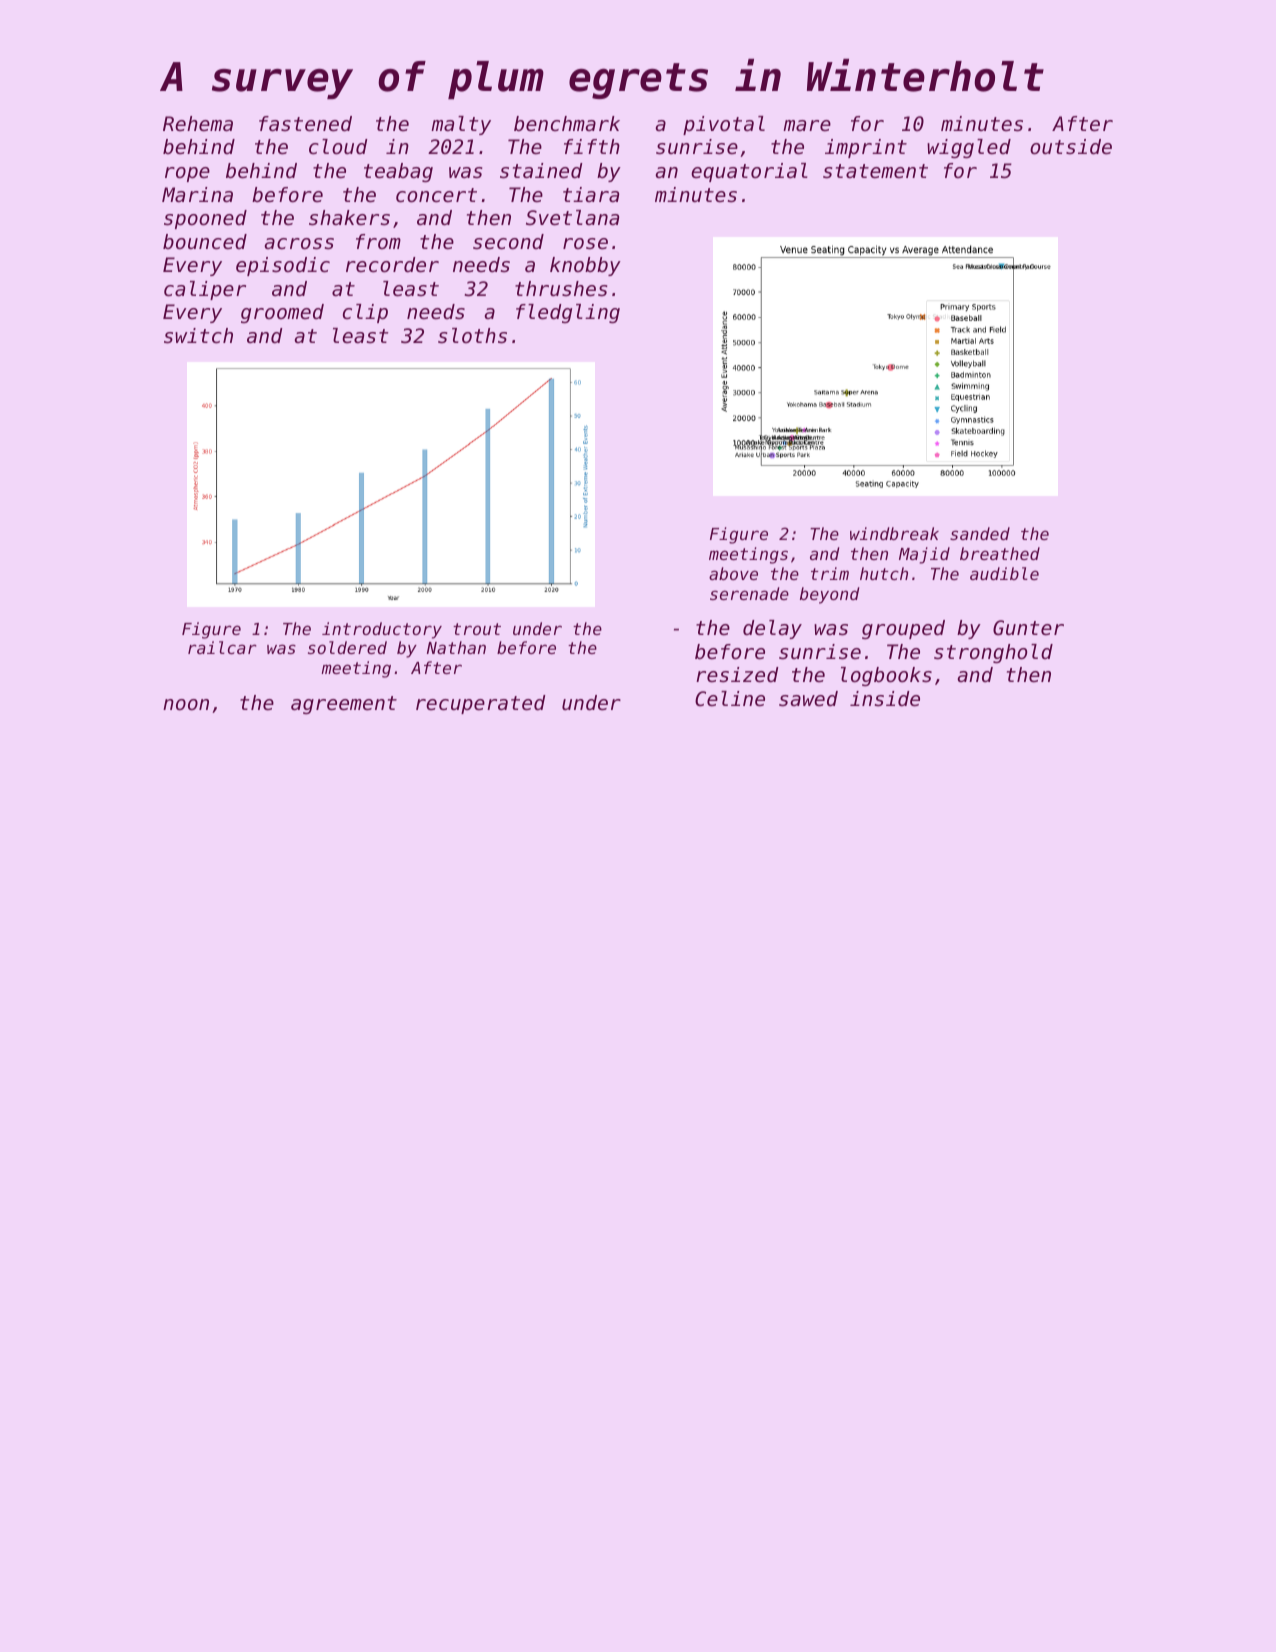 This screenshot has height=1652, width=1276. Describe the element at coordinates (198, 124) in the screenshot. I see `Rehema` at that location.
